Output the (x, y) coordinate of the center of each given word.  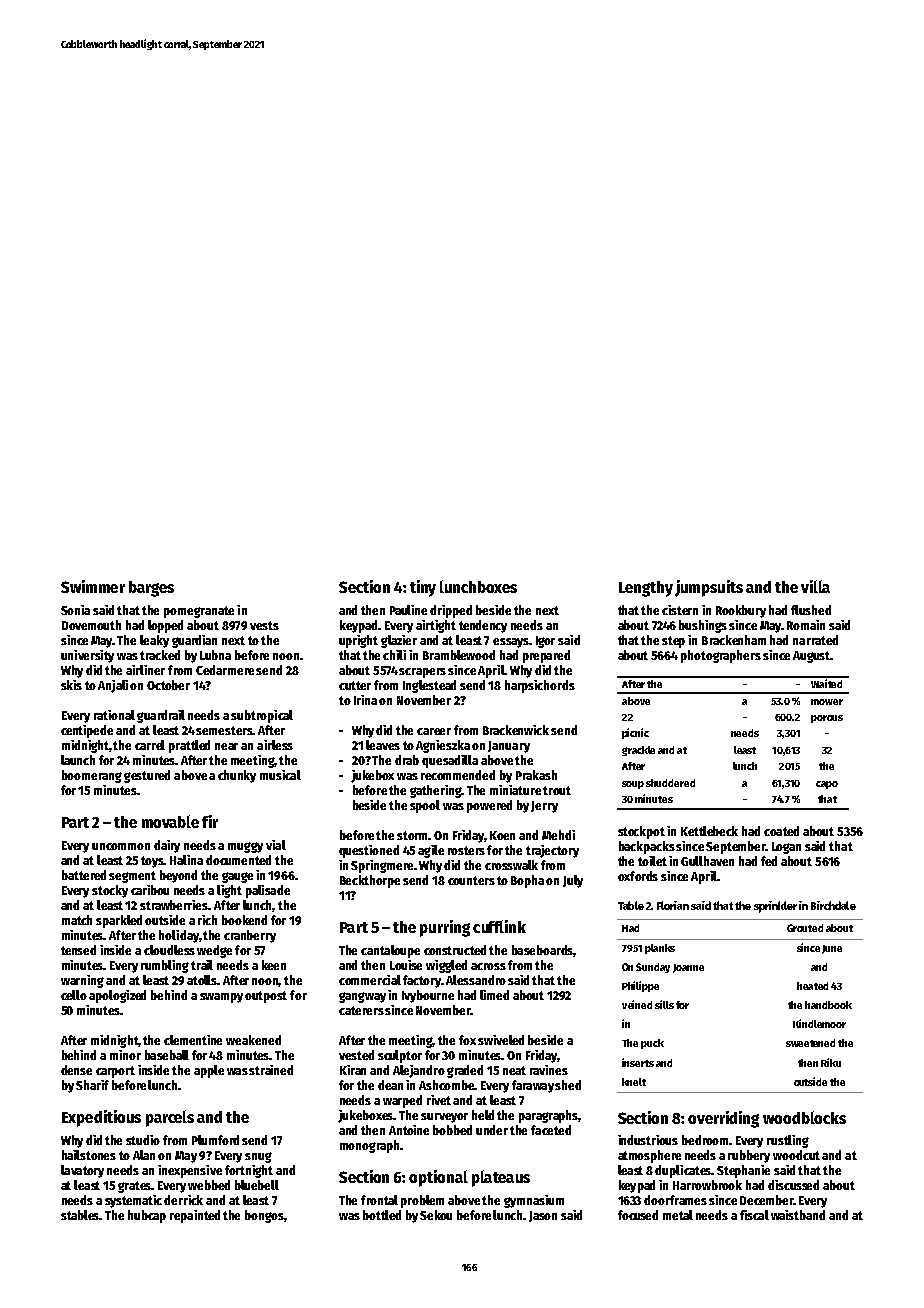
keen (274, 965)
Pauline (408, 610)
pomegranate (199, 612)
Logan (786, 848)
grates (135, 1187)
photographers (721, 656)
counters (471, 880)
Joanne (688, 968)
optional (438, 1178)
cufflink (499, 926)
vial (276, 845)
